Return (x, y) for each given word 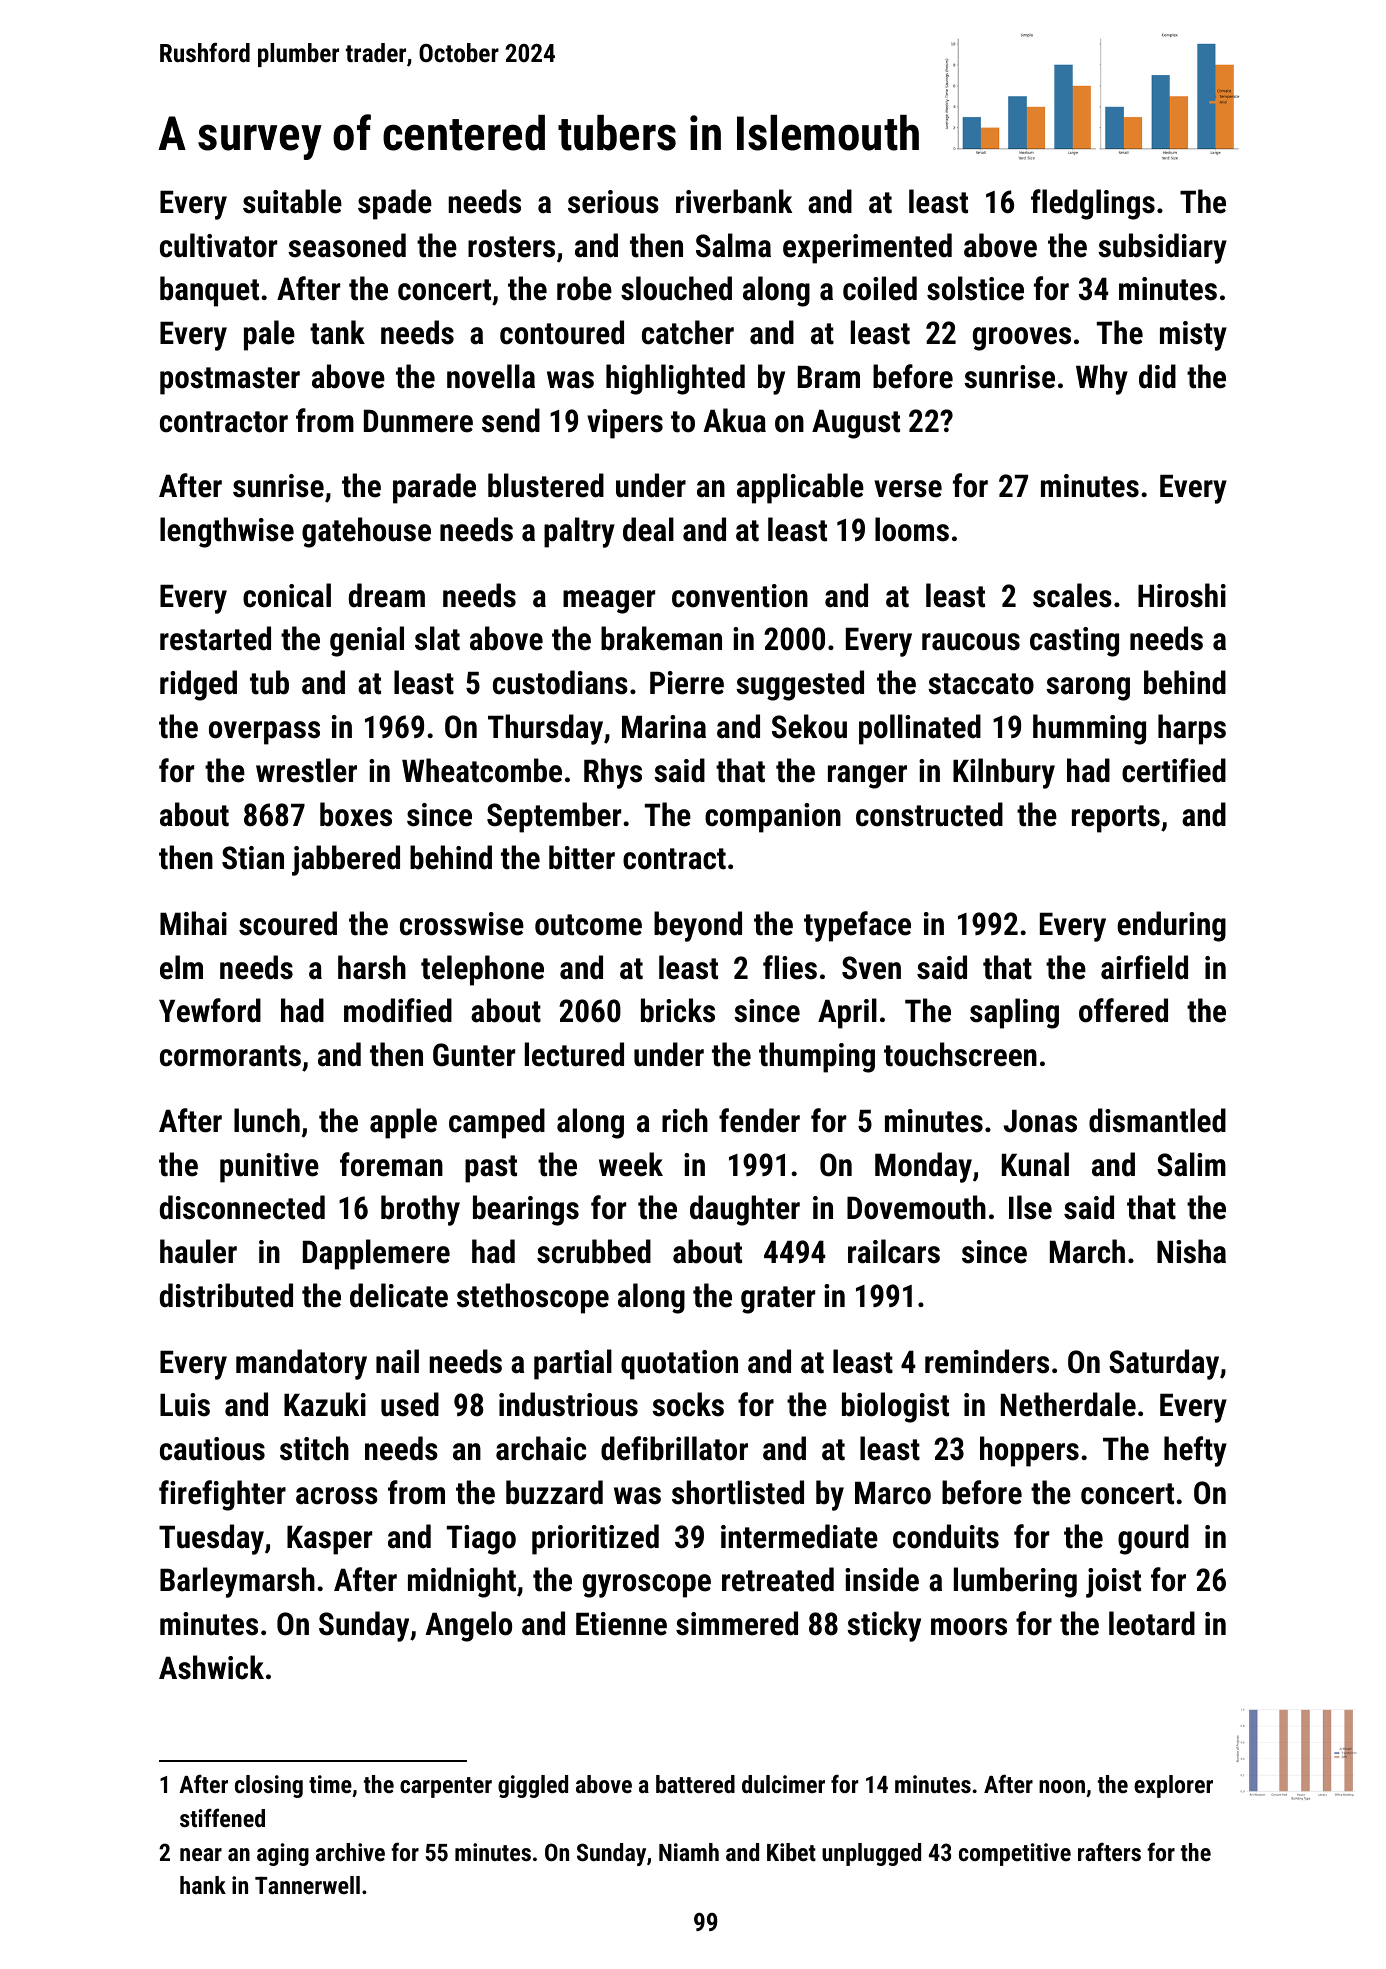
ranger (867, 777)
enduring (1171, 926)
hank (203, 1885)
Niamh (689, 1852)
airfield (1144, 967)
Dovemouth (916, 1207)
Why (1102, 379)
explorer (1173, 1786)
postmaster (230, 381)
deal (648, 529)
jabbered (346, 860)
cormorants (230, 1056)
